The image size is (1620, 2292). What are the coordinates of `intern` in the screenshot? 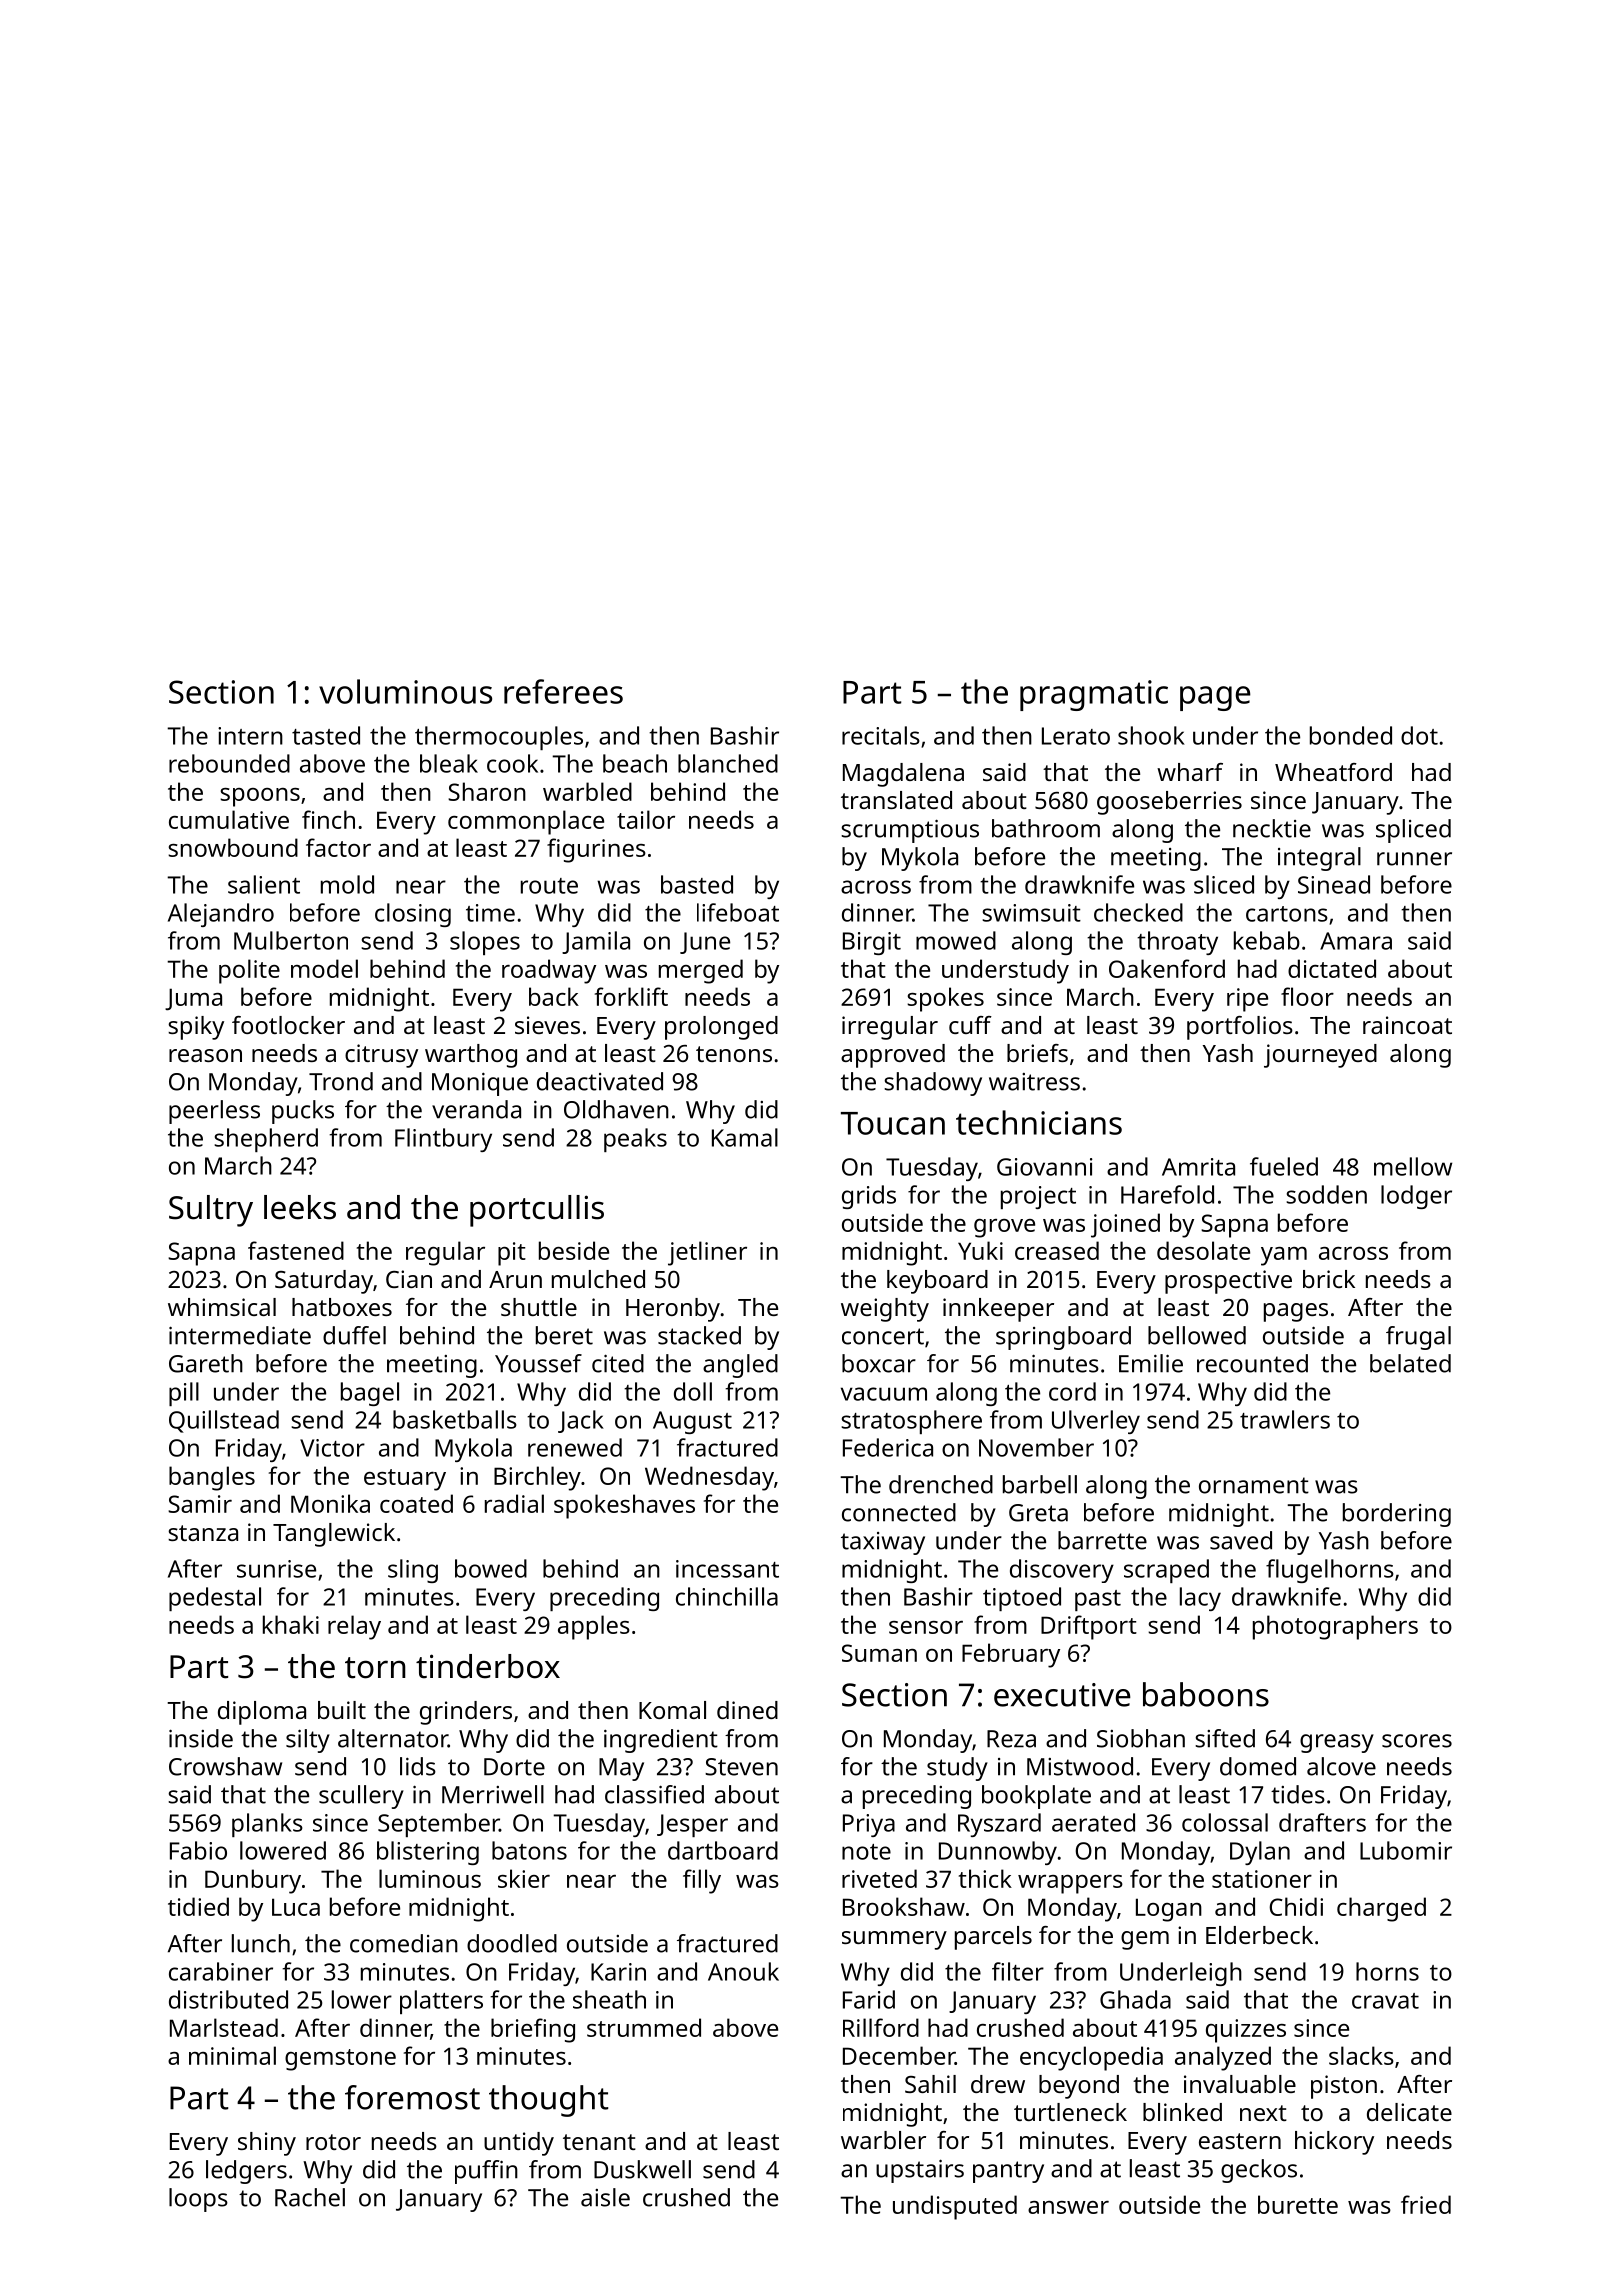 It's located at (250, 736).
